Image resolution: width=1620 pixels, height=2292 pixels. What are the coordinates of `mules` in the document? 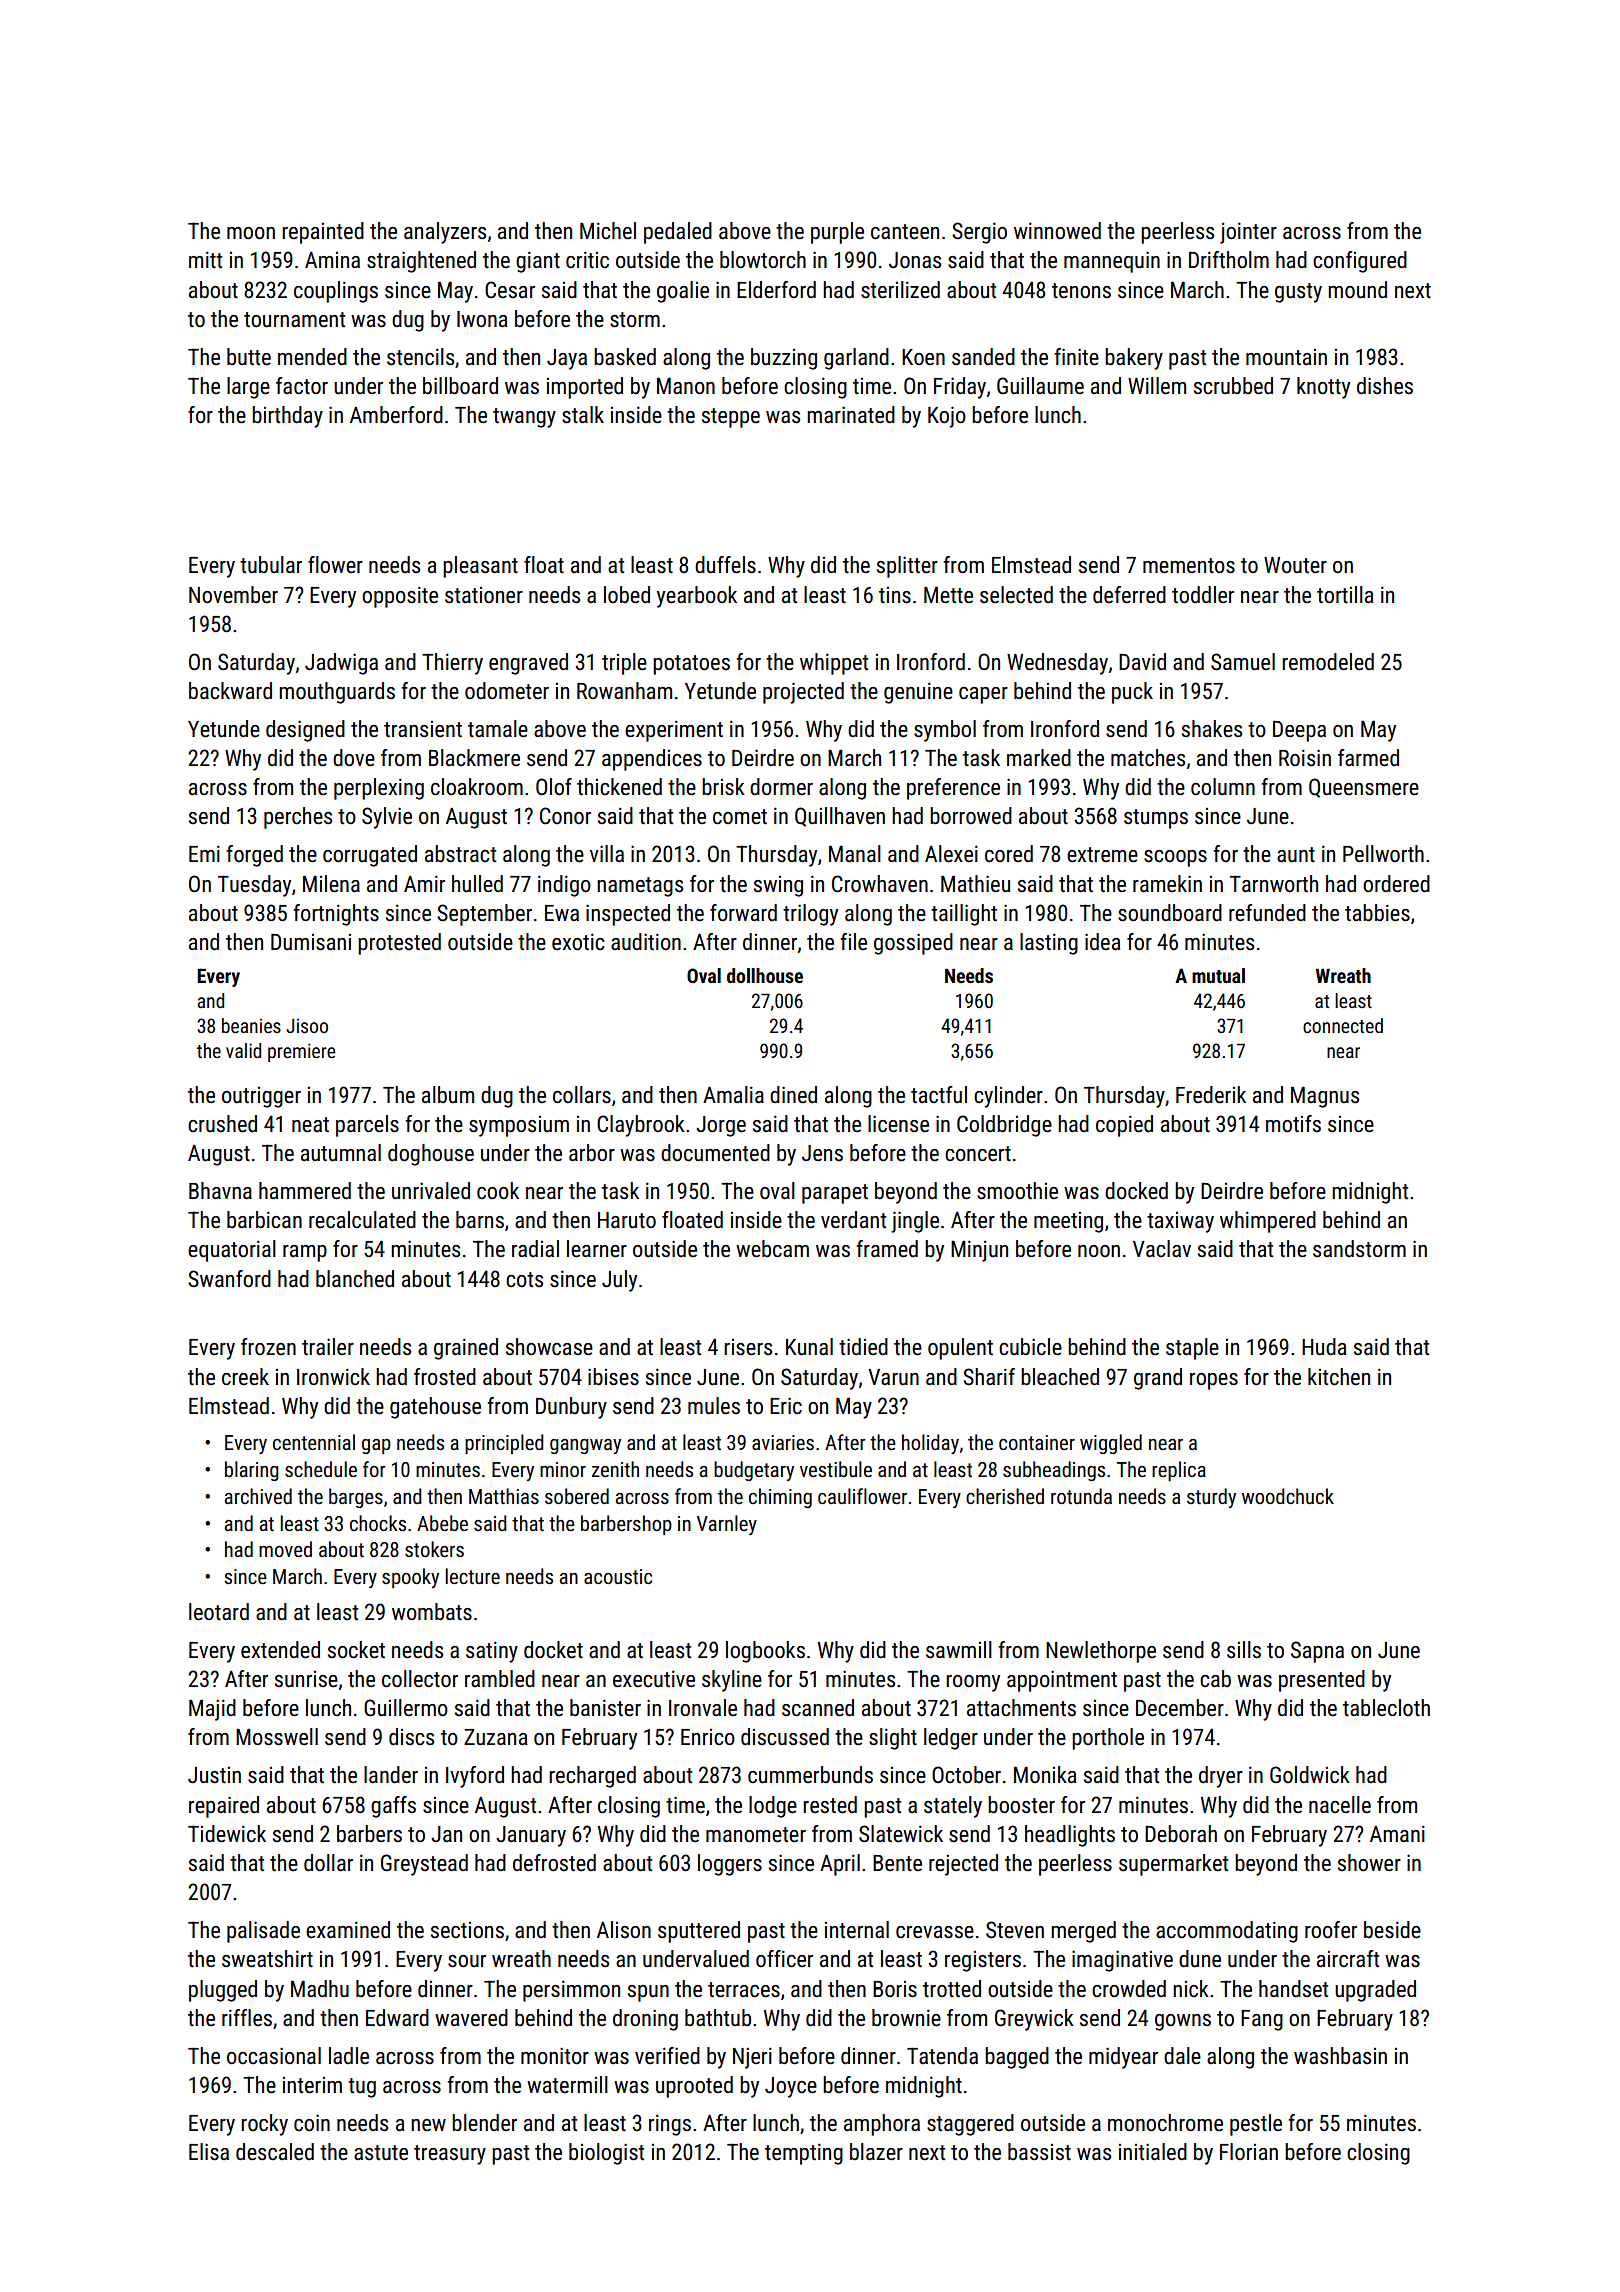 It's located at (714, 1406).
